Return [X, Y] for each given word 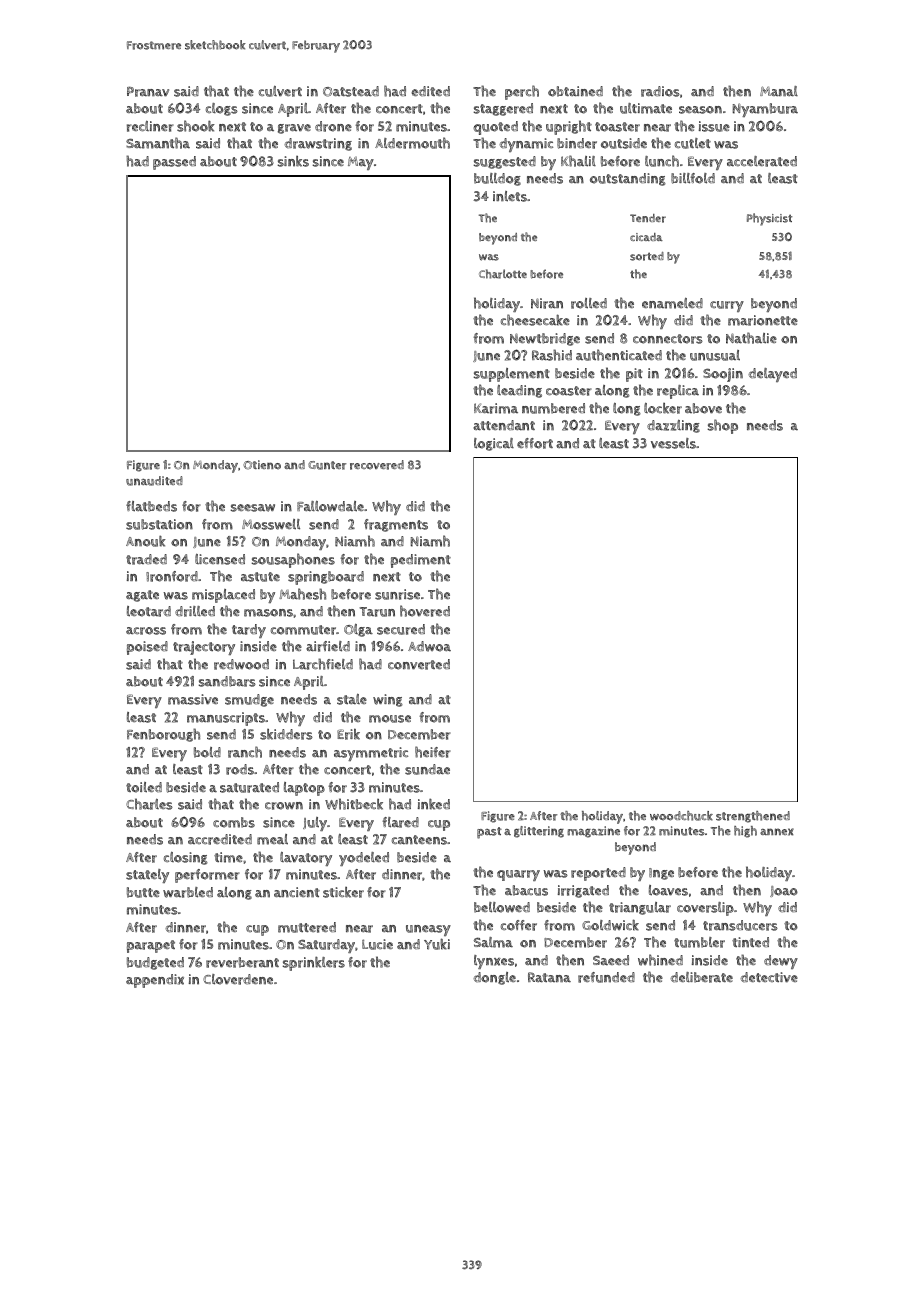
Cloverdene [238, 979]
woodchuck [681, 816]
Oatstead [351, 91]
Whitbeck [354, 804]
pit [634, 375]
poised [147, 648]
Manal [779, 91]
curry [727, 306]
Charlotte [503, 274]
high [745, 832]
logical [494, 444]
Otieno [262, 465]
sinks [293, 161]
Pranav [148, 92]
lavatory [306, 859]
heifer [433, 752]
